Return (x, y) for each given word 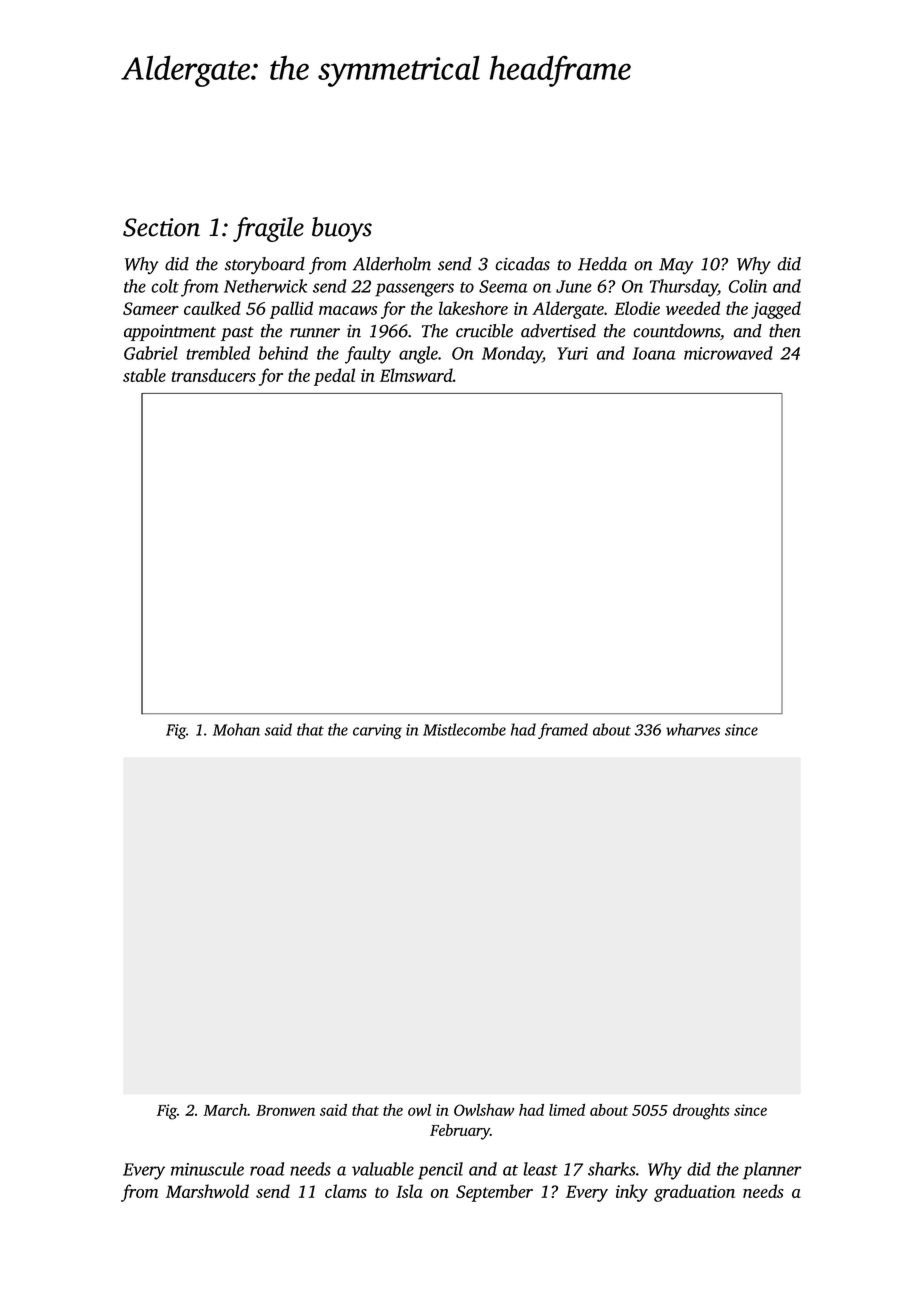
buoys (342, 229)
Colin (748, 286)
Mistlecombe (464, 729)
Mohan (236, 729)
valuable (383, 1169)
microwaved (728, 353)
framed (563, 731)
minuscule (207, 1169)
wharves (693, 729)
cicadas (523, 264)
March (225, 1110)
